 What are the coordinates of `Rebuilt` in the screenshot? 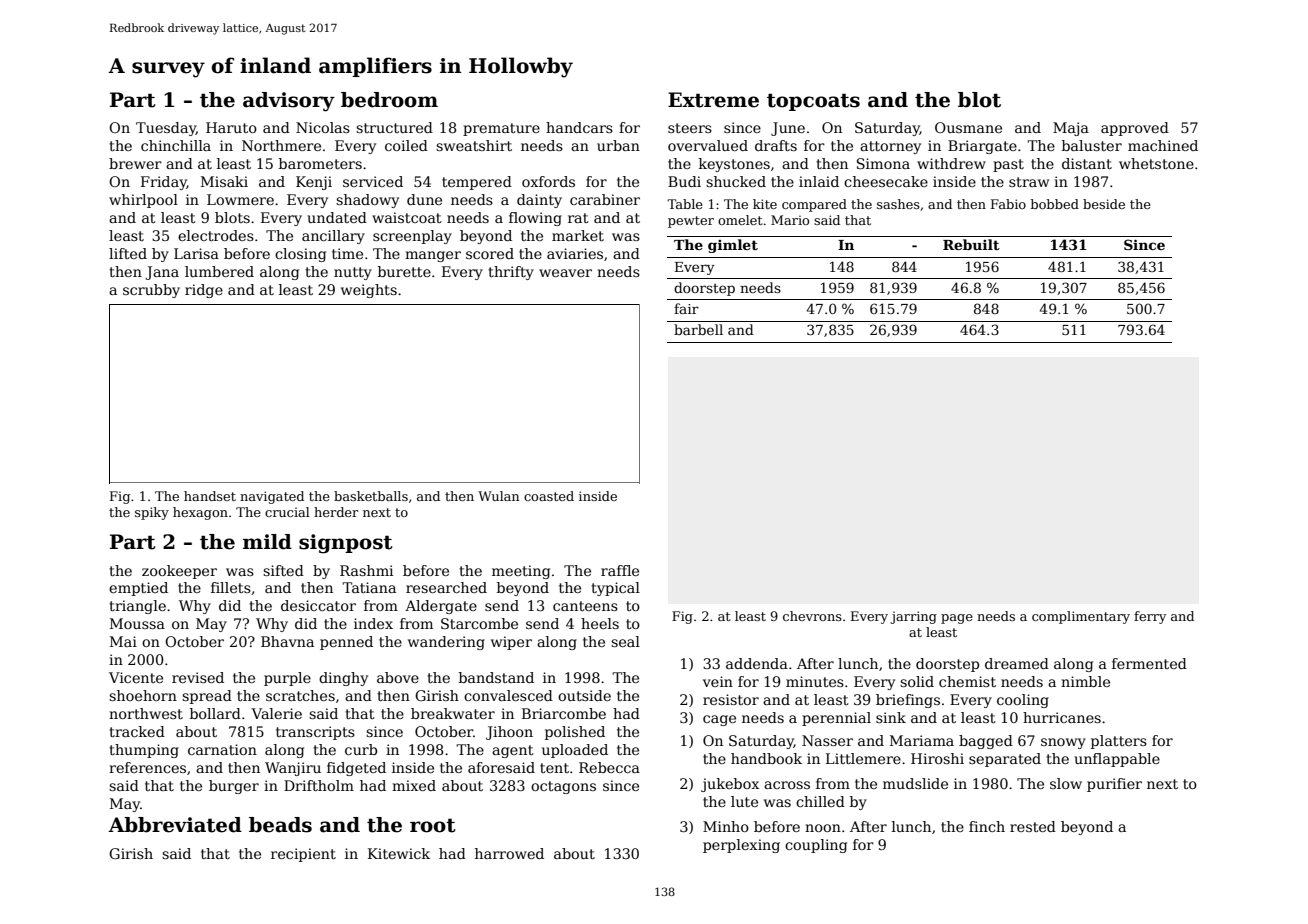 It's located at (971, 244).
